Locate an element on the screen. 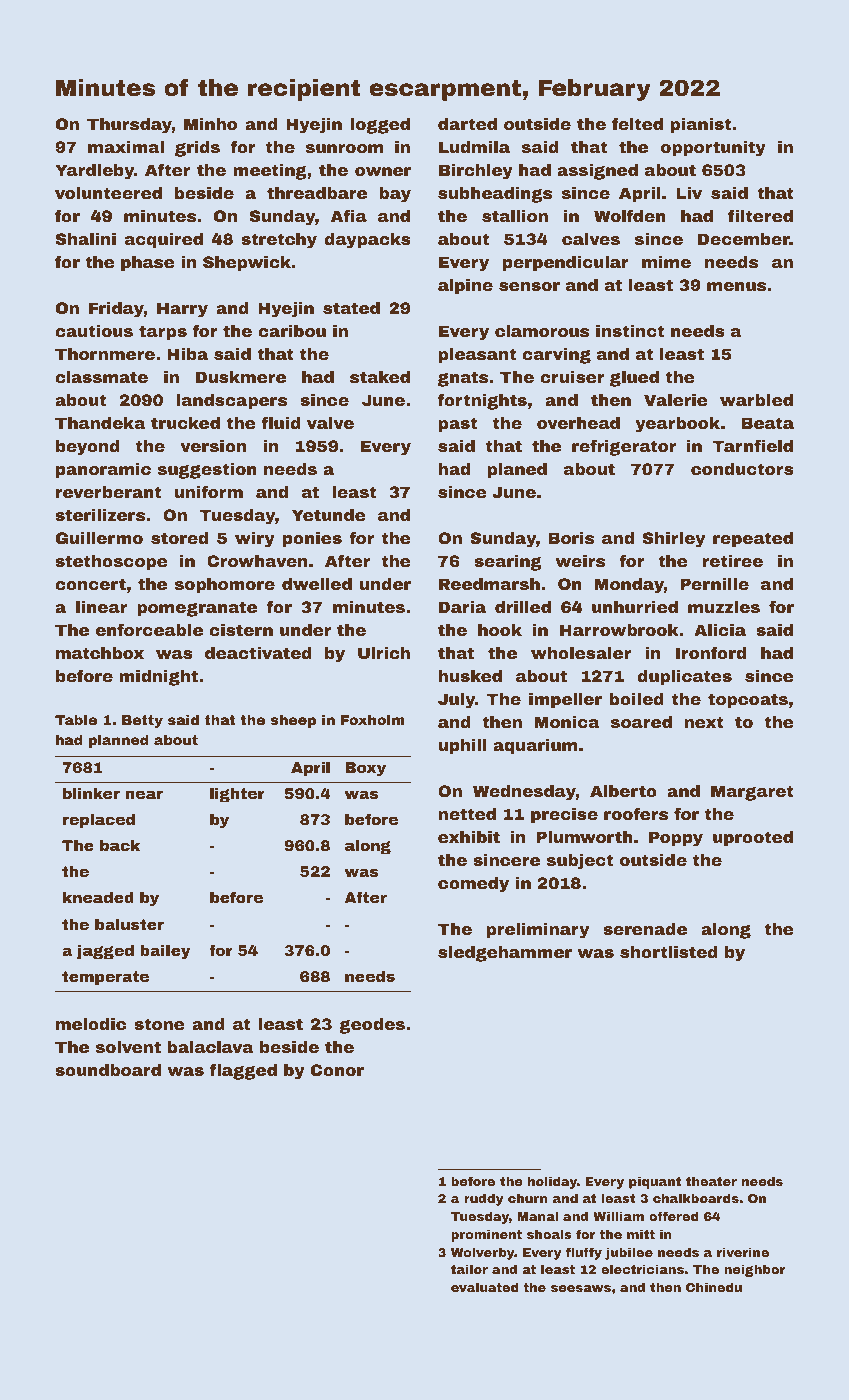 This screenshot has width=849, height=1400. midnight is located at coordinates (158, 678).
